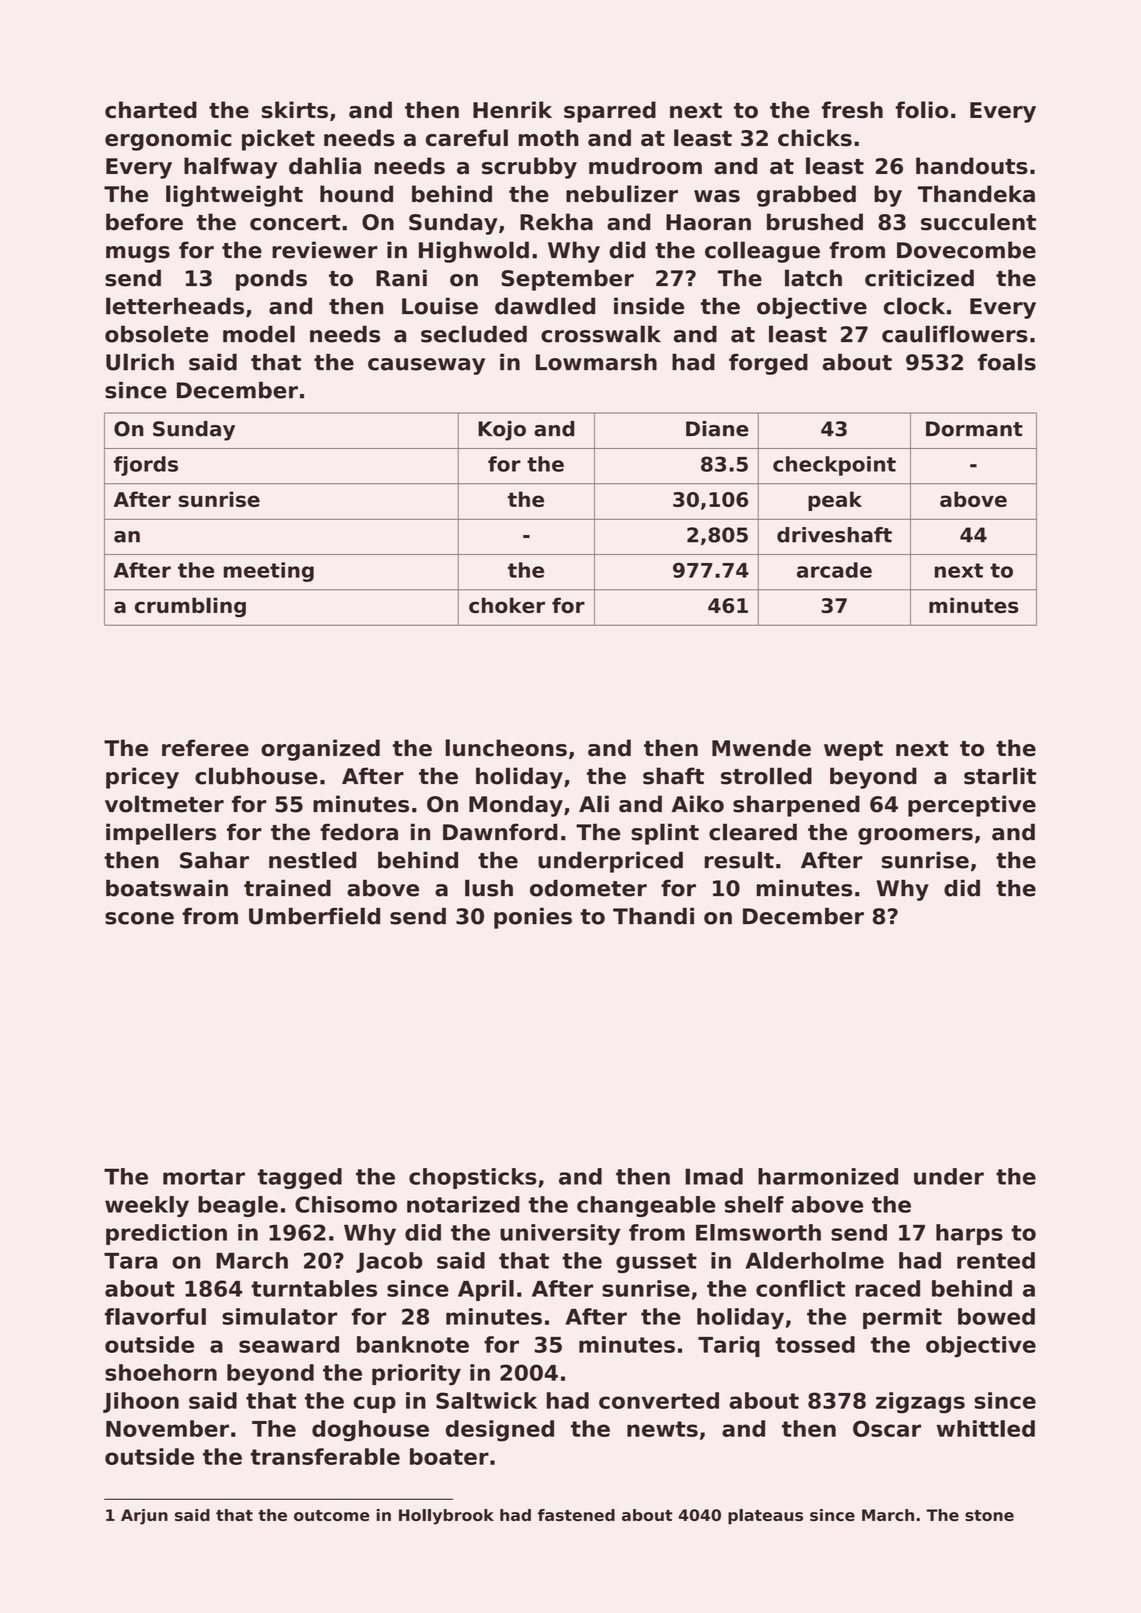 The image size is (1141, 1613). What do you see at coordinates (500, 832) in the screenshot?
I see `Dawnford` at bounding box center [500, 832].
